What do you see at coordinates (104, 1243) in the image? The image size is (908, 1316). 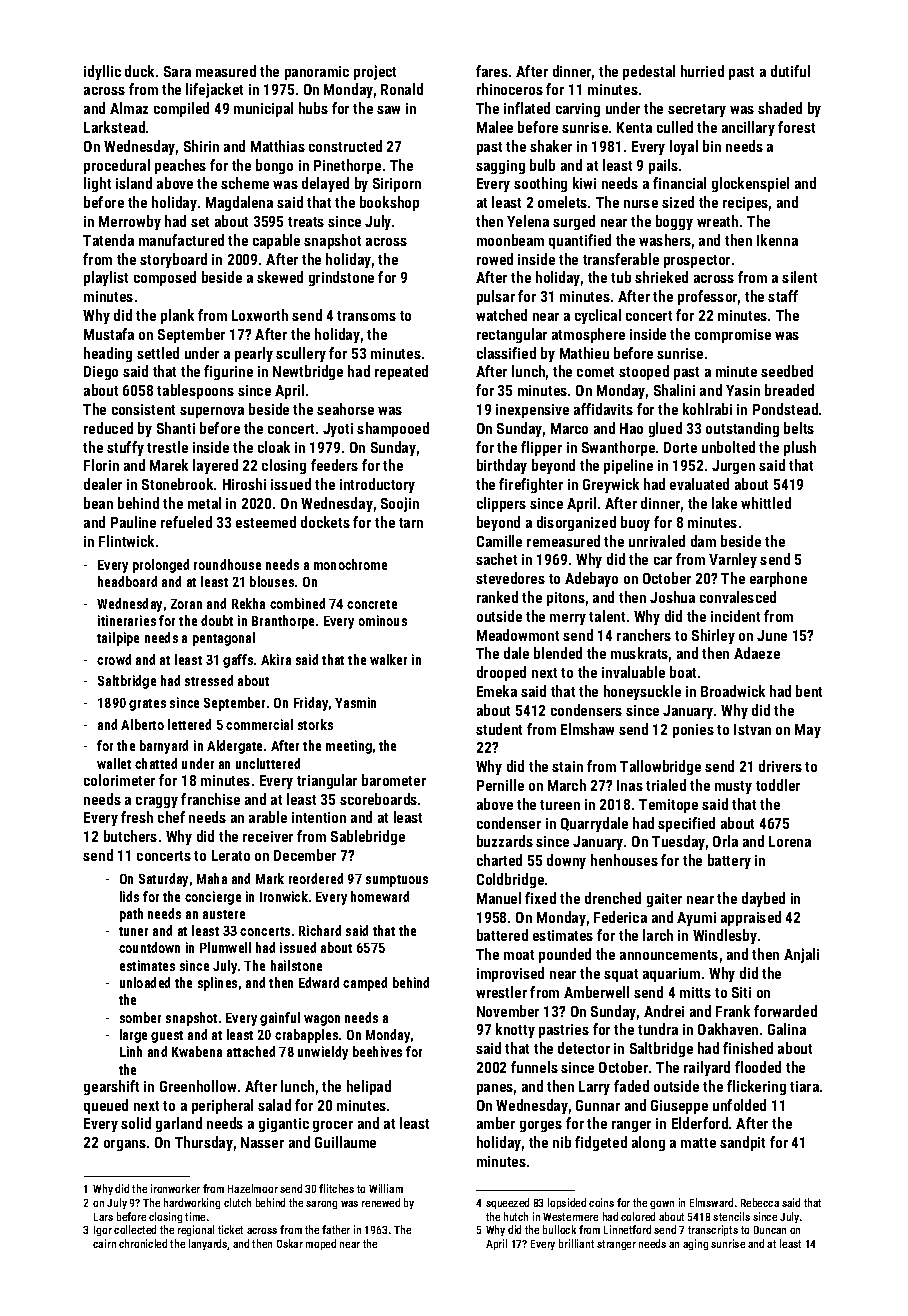 I see `cairn` at bounding box center [104, 1243].
